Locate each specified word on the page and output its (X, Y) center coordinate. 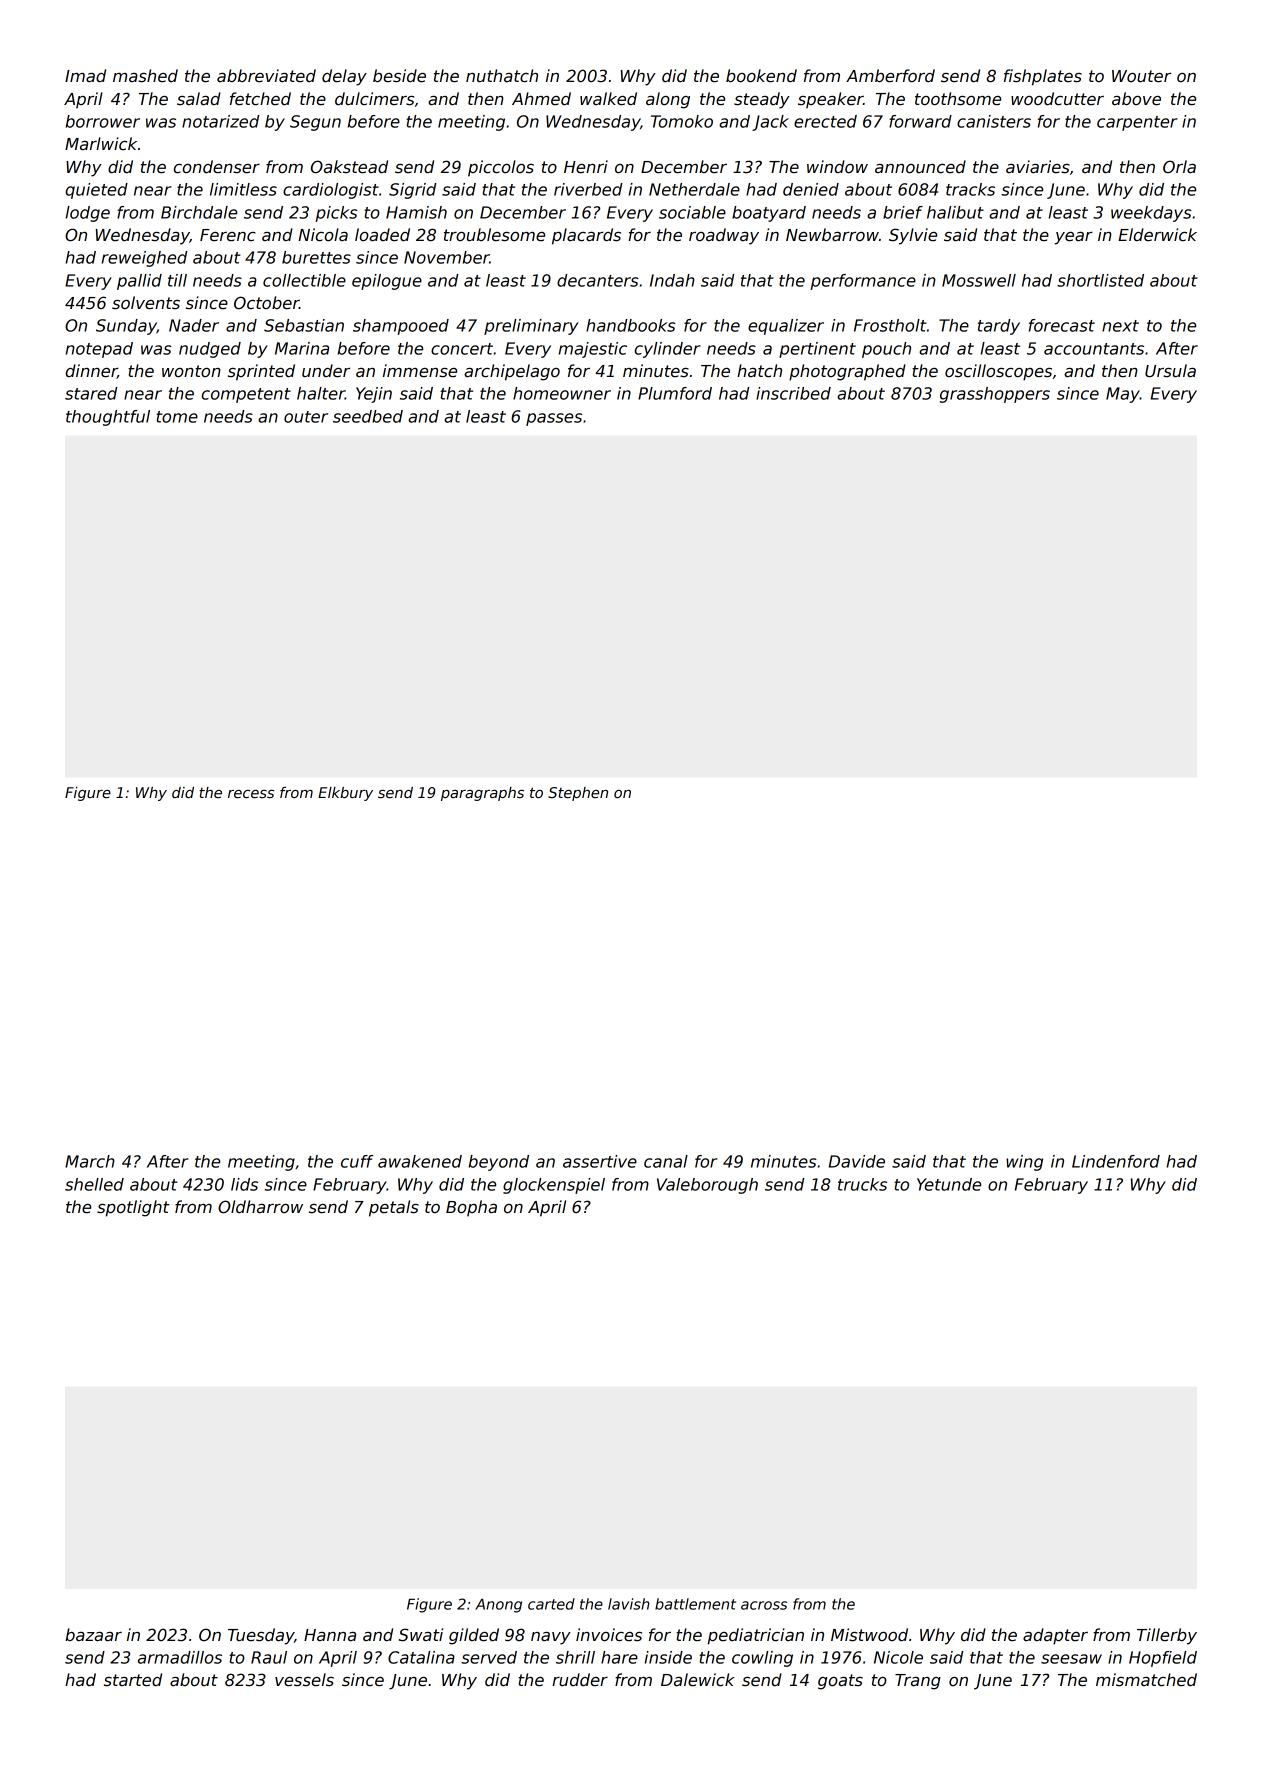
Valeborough (707, 1186)
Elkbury (345, 794)
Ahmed (541, 98)
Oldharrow (260, 1207)
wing (1024, 1163)
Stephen (578, 794)
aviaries (1038, 167)
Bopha (471, 1208)
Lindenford (1116, 1161)
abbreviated (266, 76)
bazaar (93, 1635)
